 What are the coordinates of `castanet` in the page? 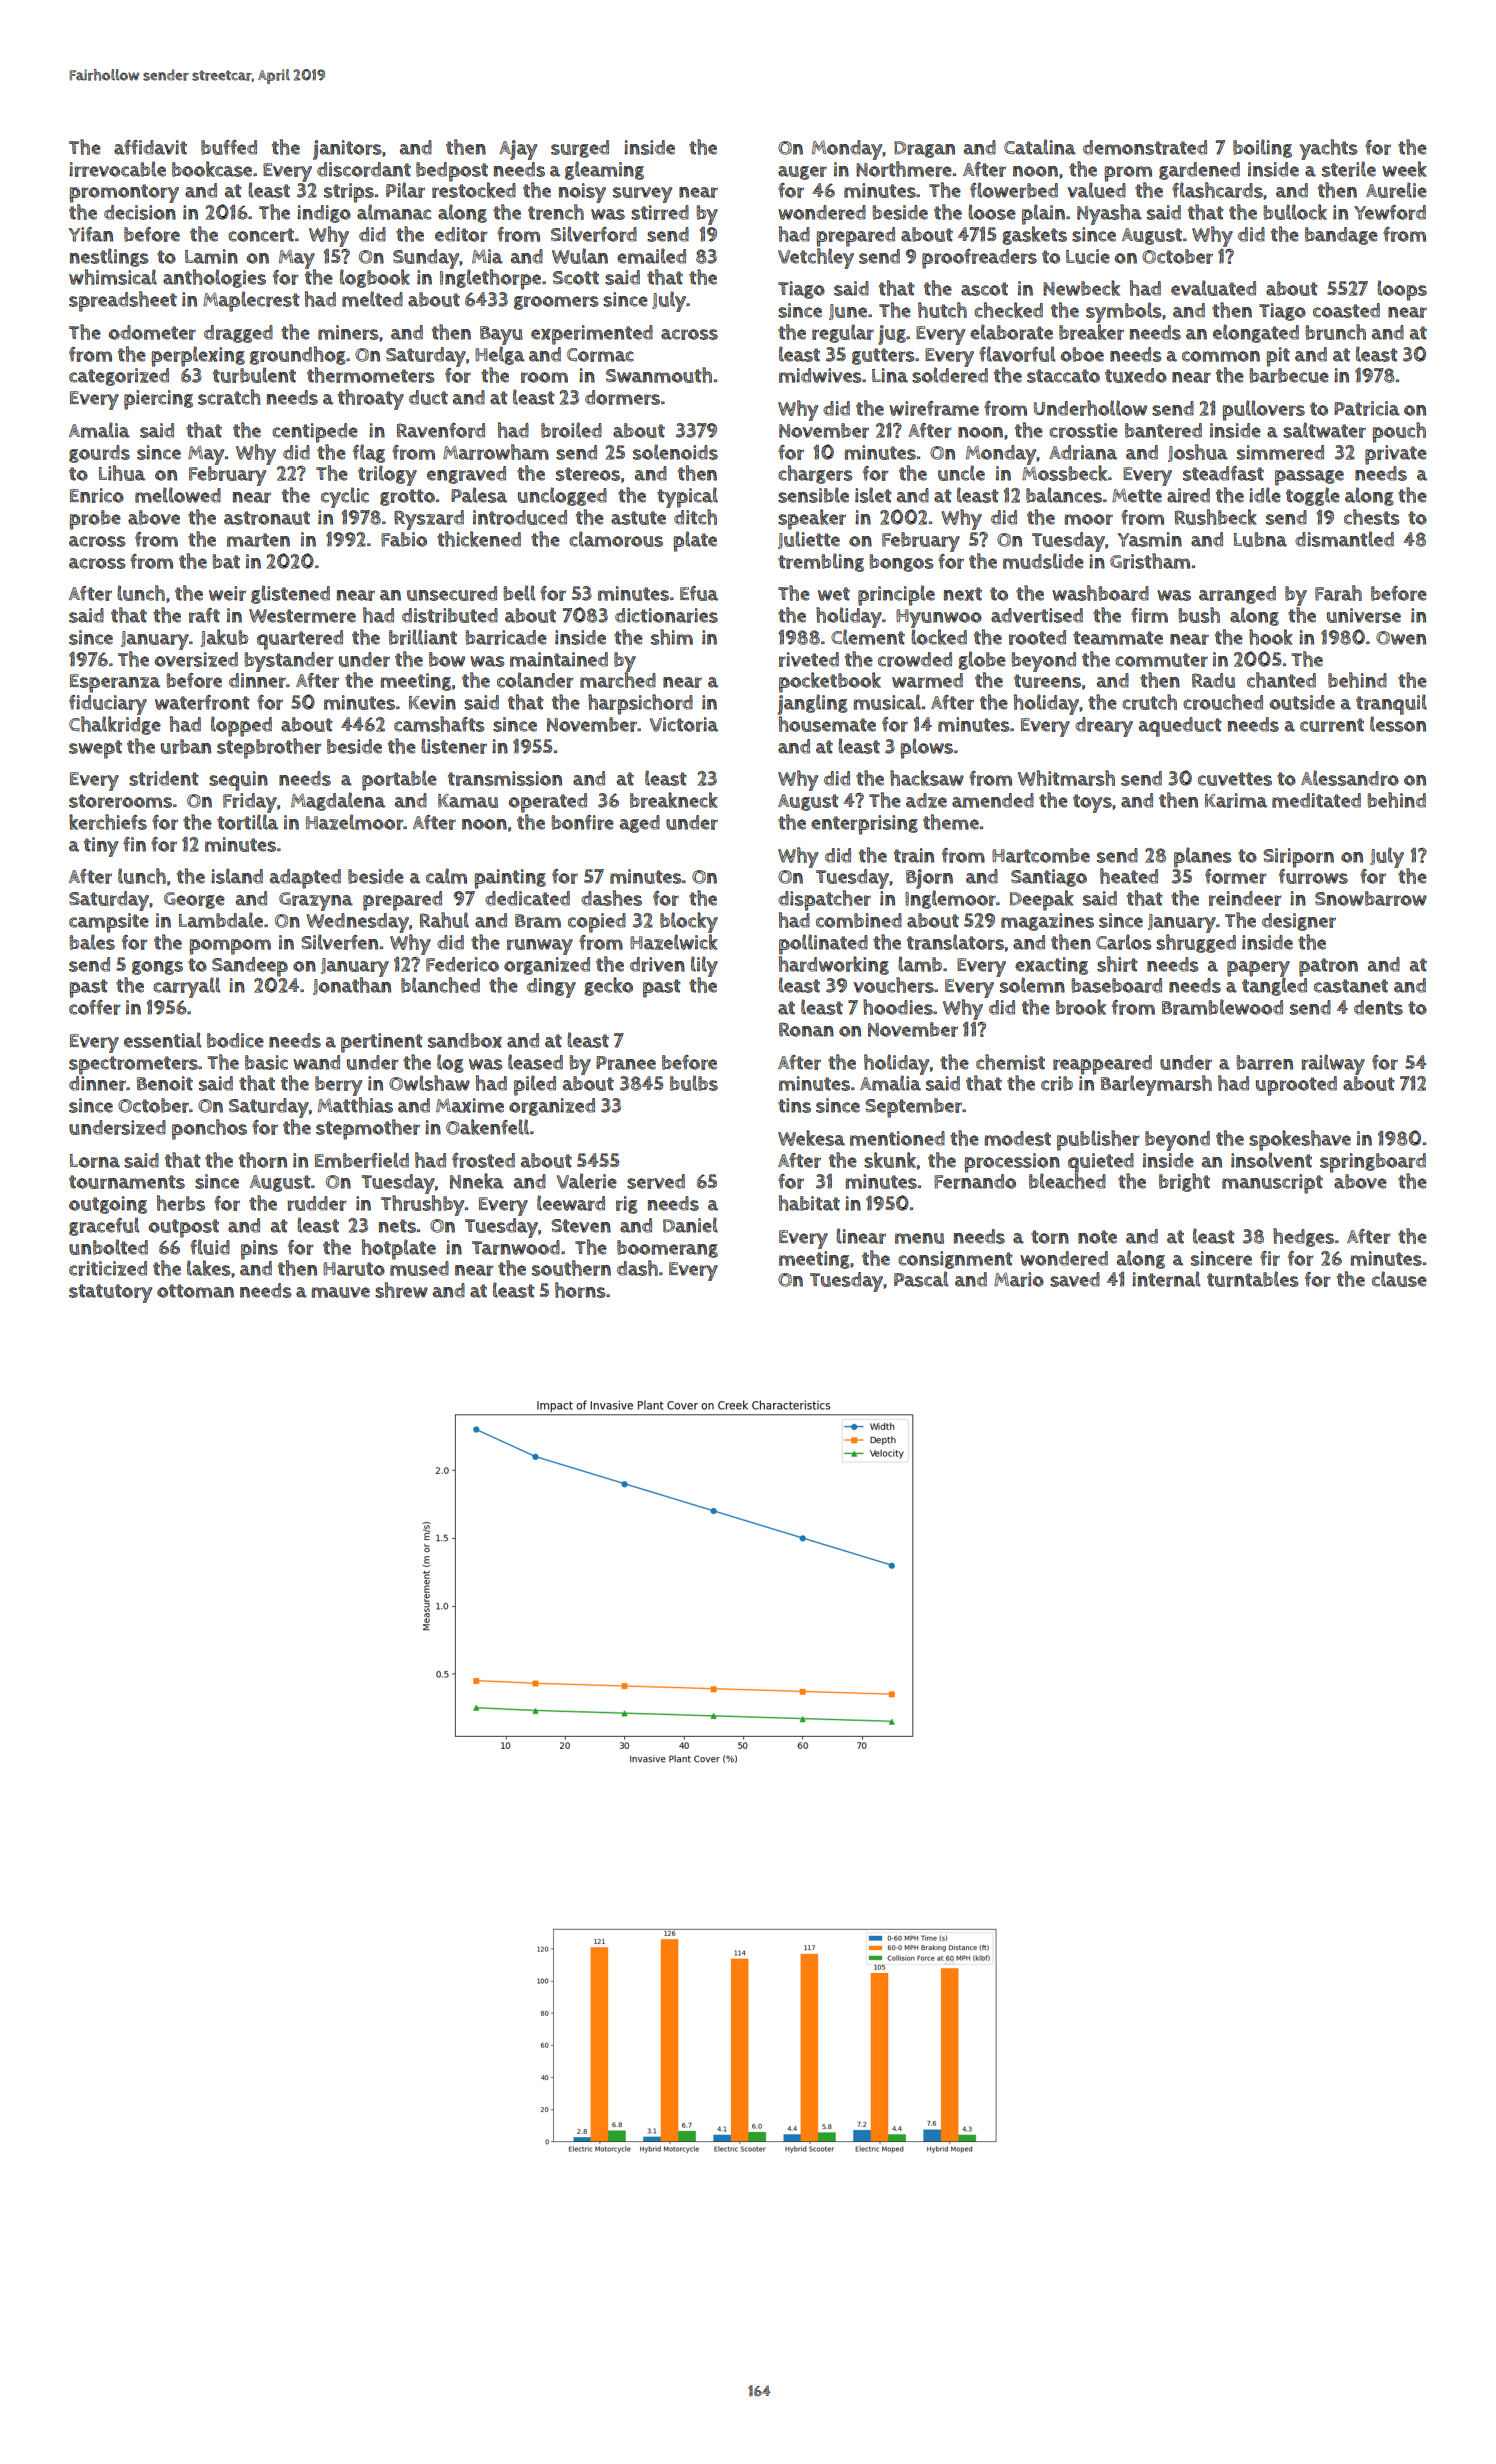 It's located at (1351, 986).
